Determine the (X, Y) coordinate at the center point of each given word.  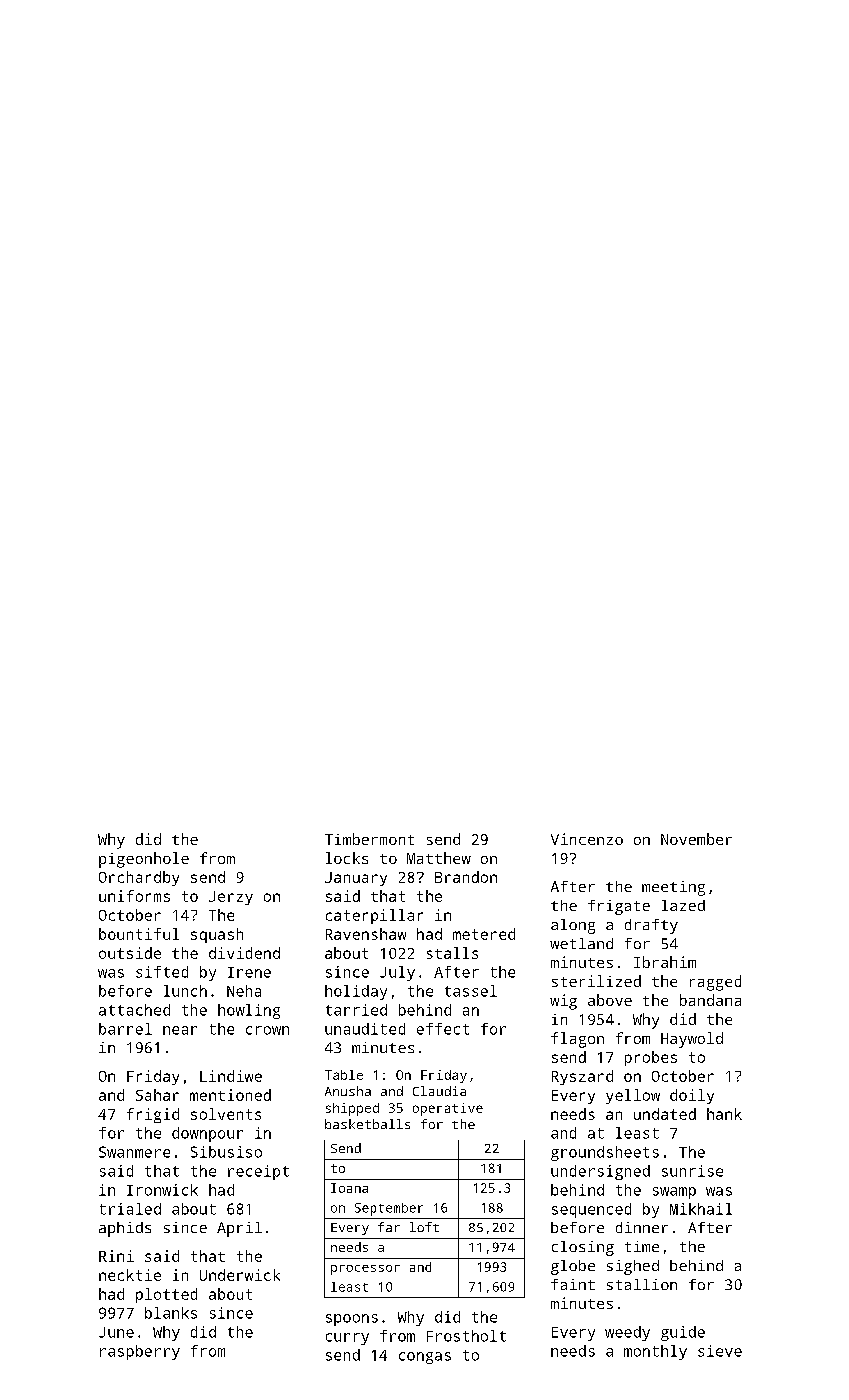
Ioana (349, 1188)
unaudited (365, 1029)
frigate (619, 907)
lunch (185, 991)
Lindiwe (231, 1076)
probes (651, 1058)
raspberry (140, 1352)
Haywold (692, 1040)
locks (347, 858)
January (356, 879)
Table (344, 1075)
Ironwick (162, 1190)
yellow (633, 1096)
